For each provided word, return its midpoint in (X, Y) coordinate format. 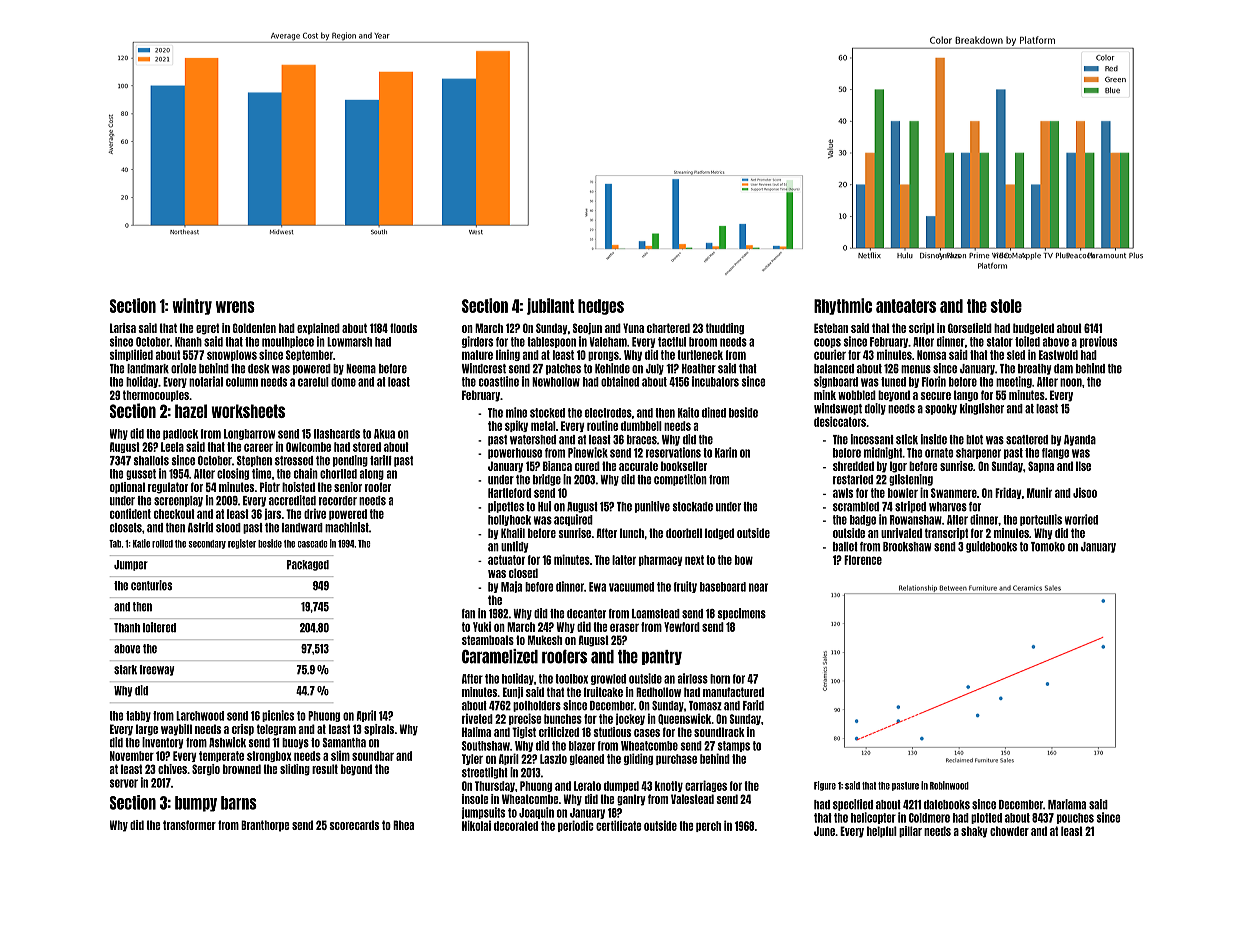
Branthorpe (265, 826)
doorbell (684, 533)
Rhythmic (843, 306)
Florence (863, 560)
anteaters (906, 306)
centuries (151, 585)
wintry (192, 306)
